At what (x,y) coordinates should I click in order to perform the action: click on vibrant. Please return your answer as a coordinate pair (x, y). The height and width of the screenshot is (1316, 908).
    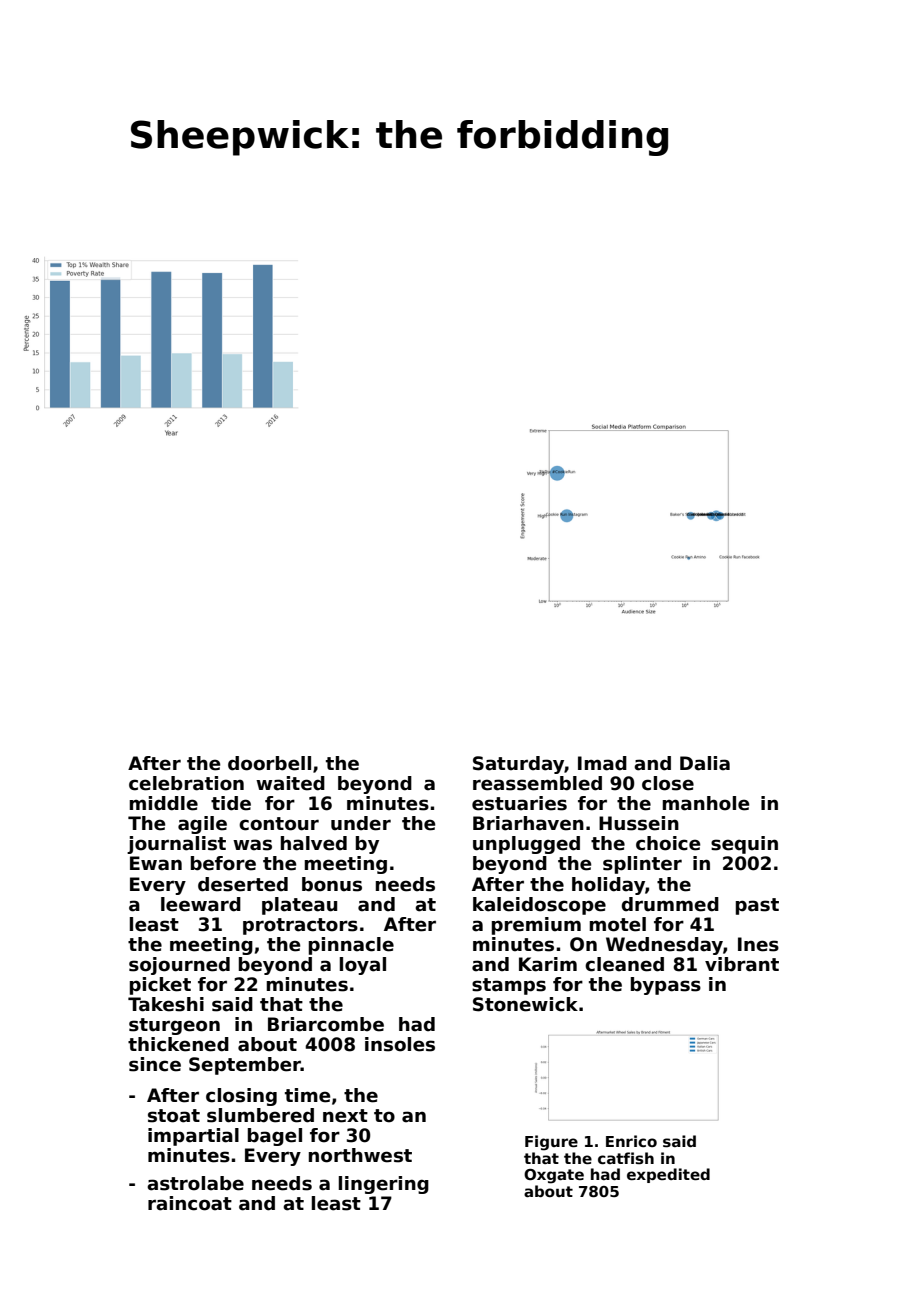
    Looking at the image, I should click on (742, 964).
